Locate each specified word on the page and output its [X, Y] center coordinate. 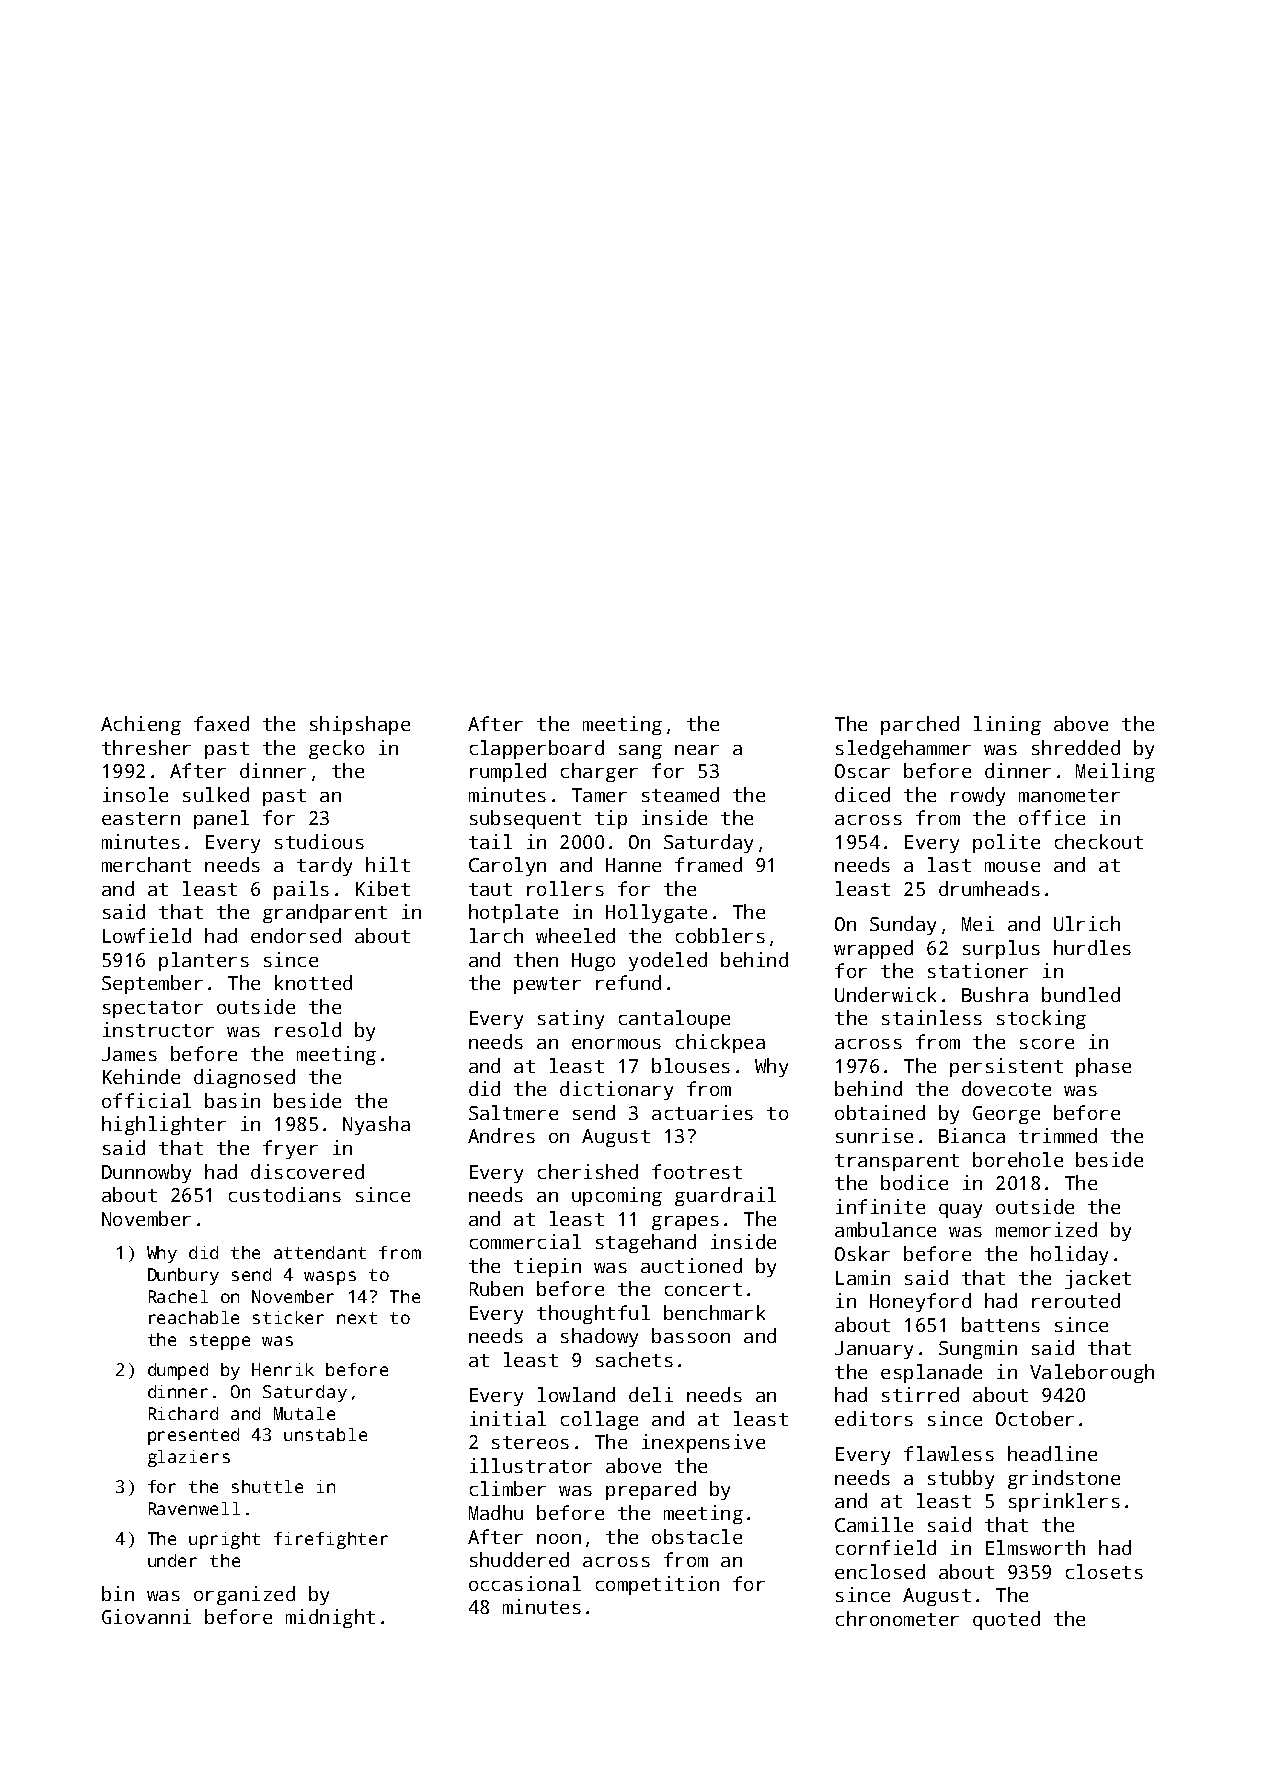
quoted [1006, 1620]
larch [496, 935]
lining [1007, 725]
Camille [874, 1524]
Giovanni [146, 1616]
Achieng [141, 725]
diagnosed [244, 1078]
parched [920, 725]
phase [1103, 1067]
